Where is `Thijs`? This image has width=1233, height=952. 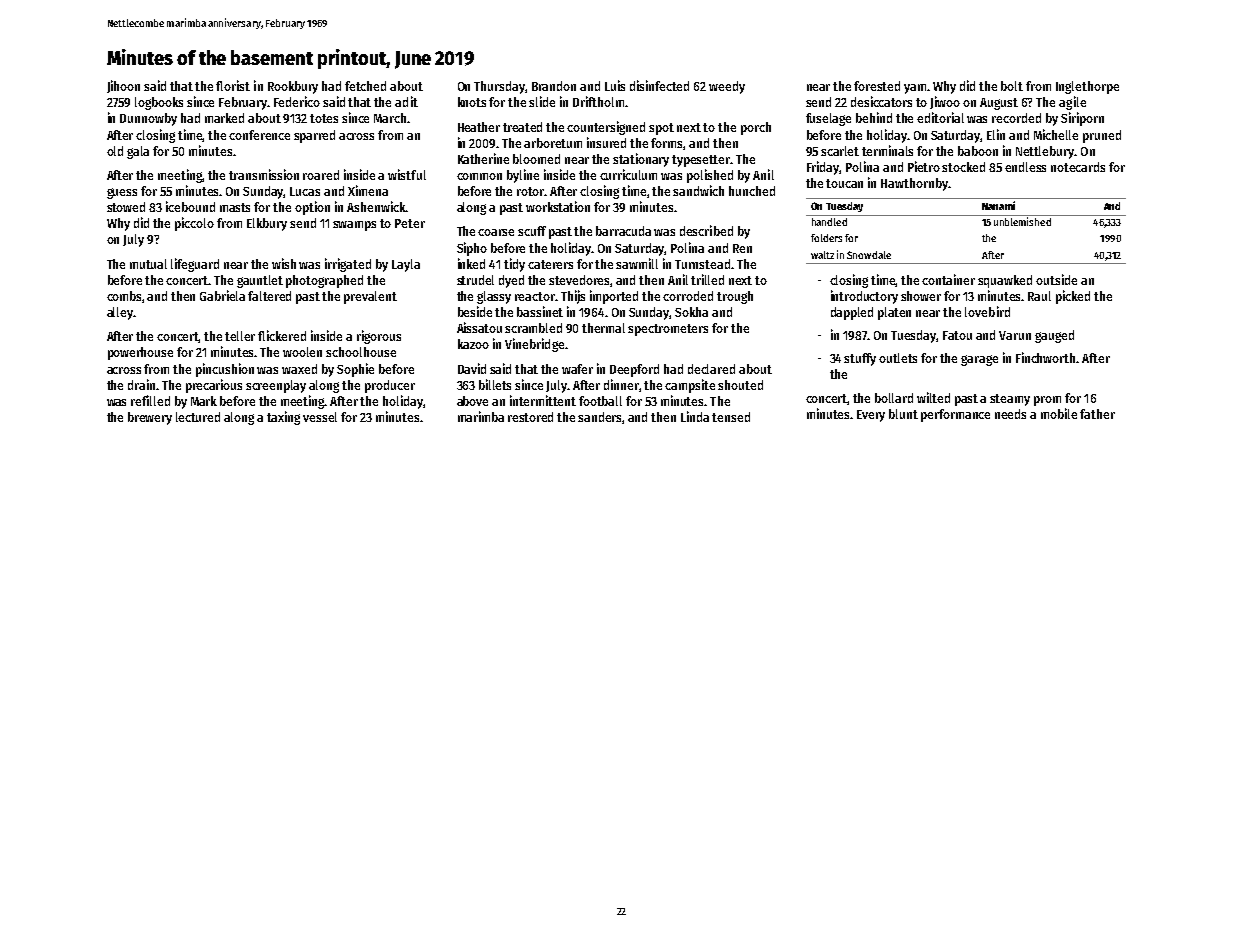 Thijs is located at coordinates (573, 297).
